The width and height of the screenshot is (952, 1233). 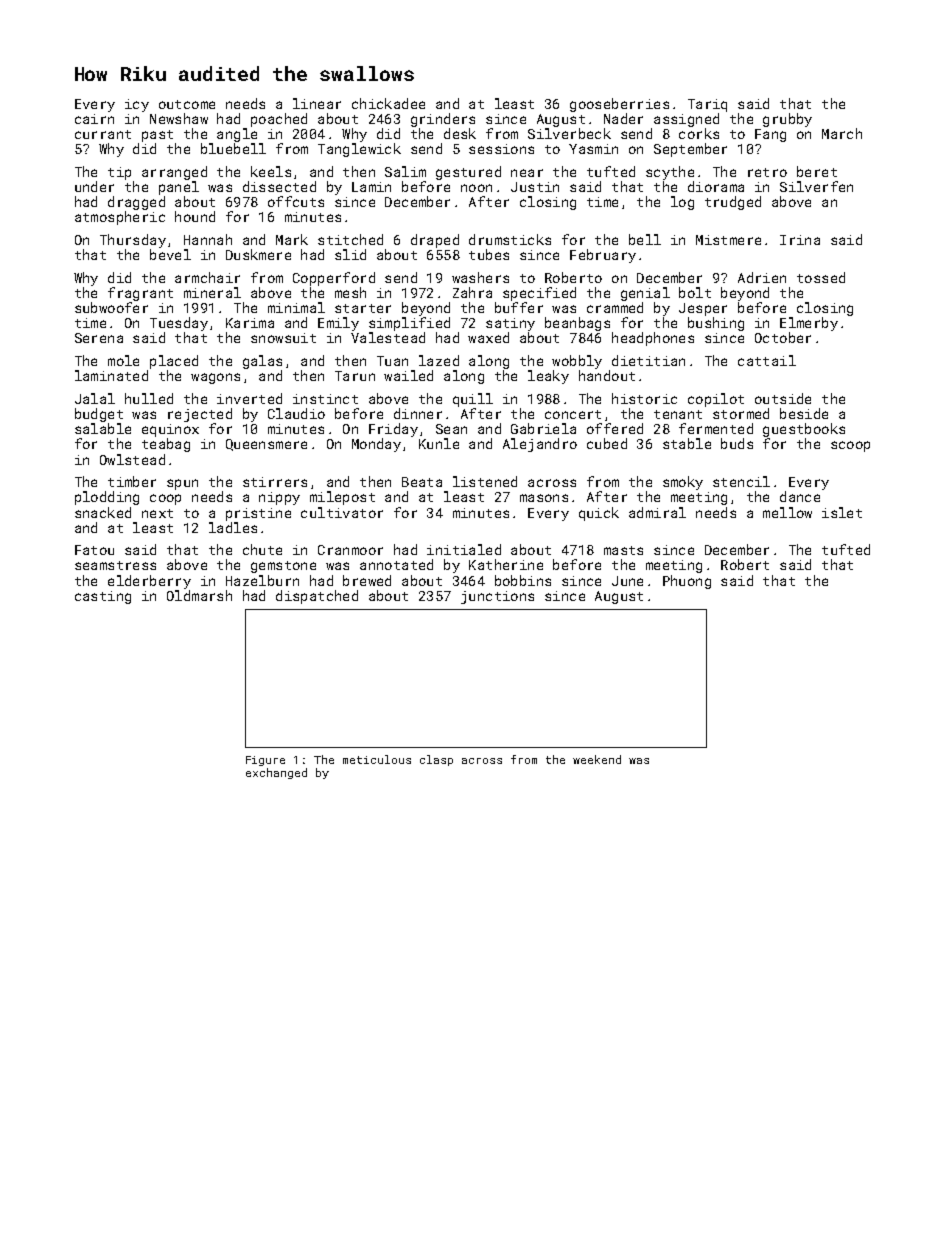 I want to click on sessions, so click(x=501, y=149).
